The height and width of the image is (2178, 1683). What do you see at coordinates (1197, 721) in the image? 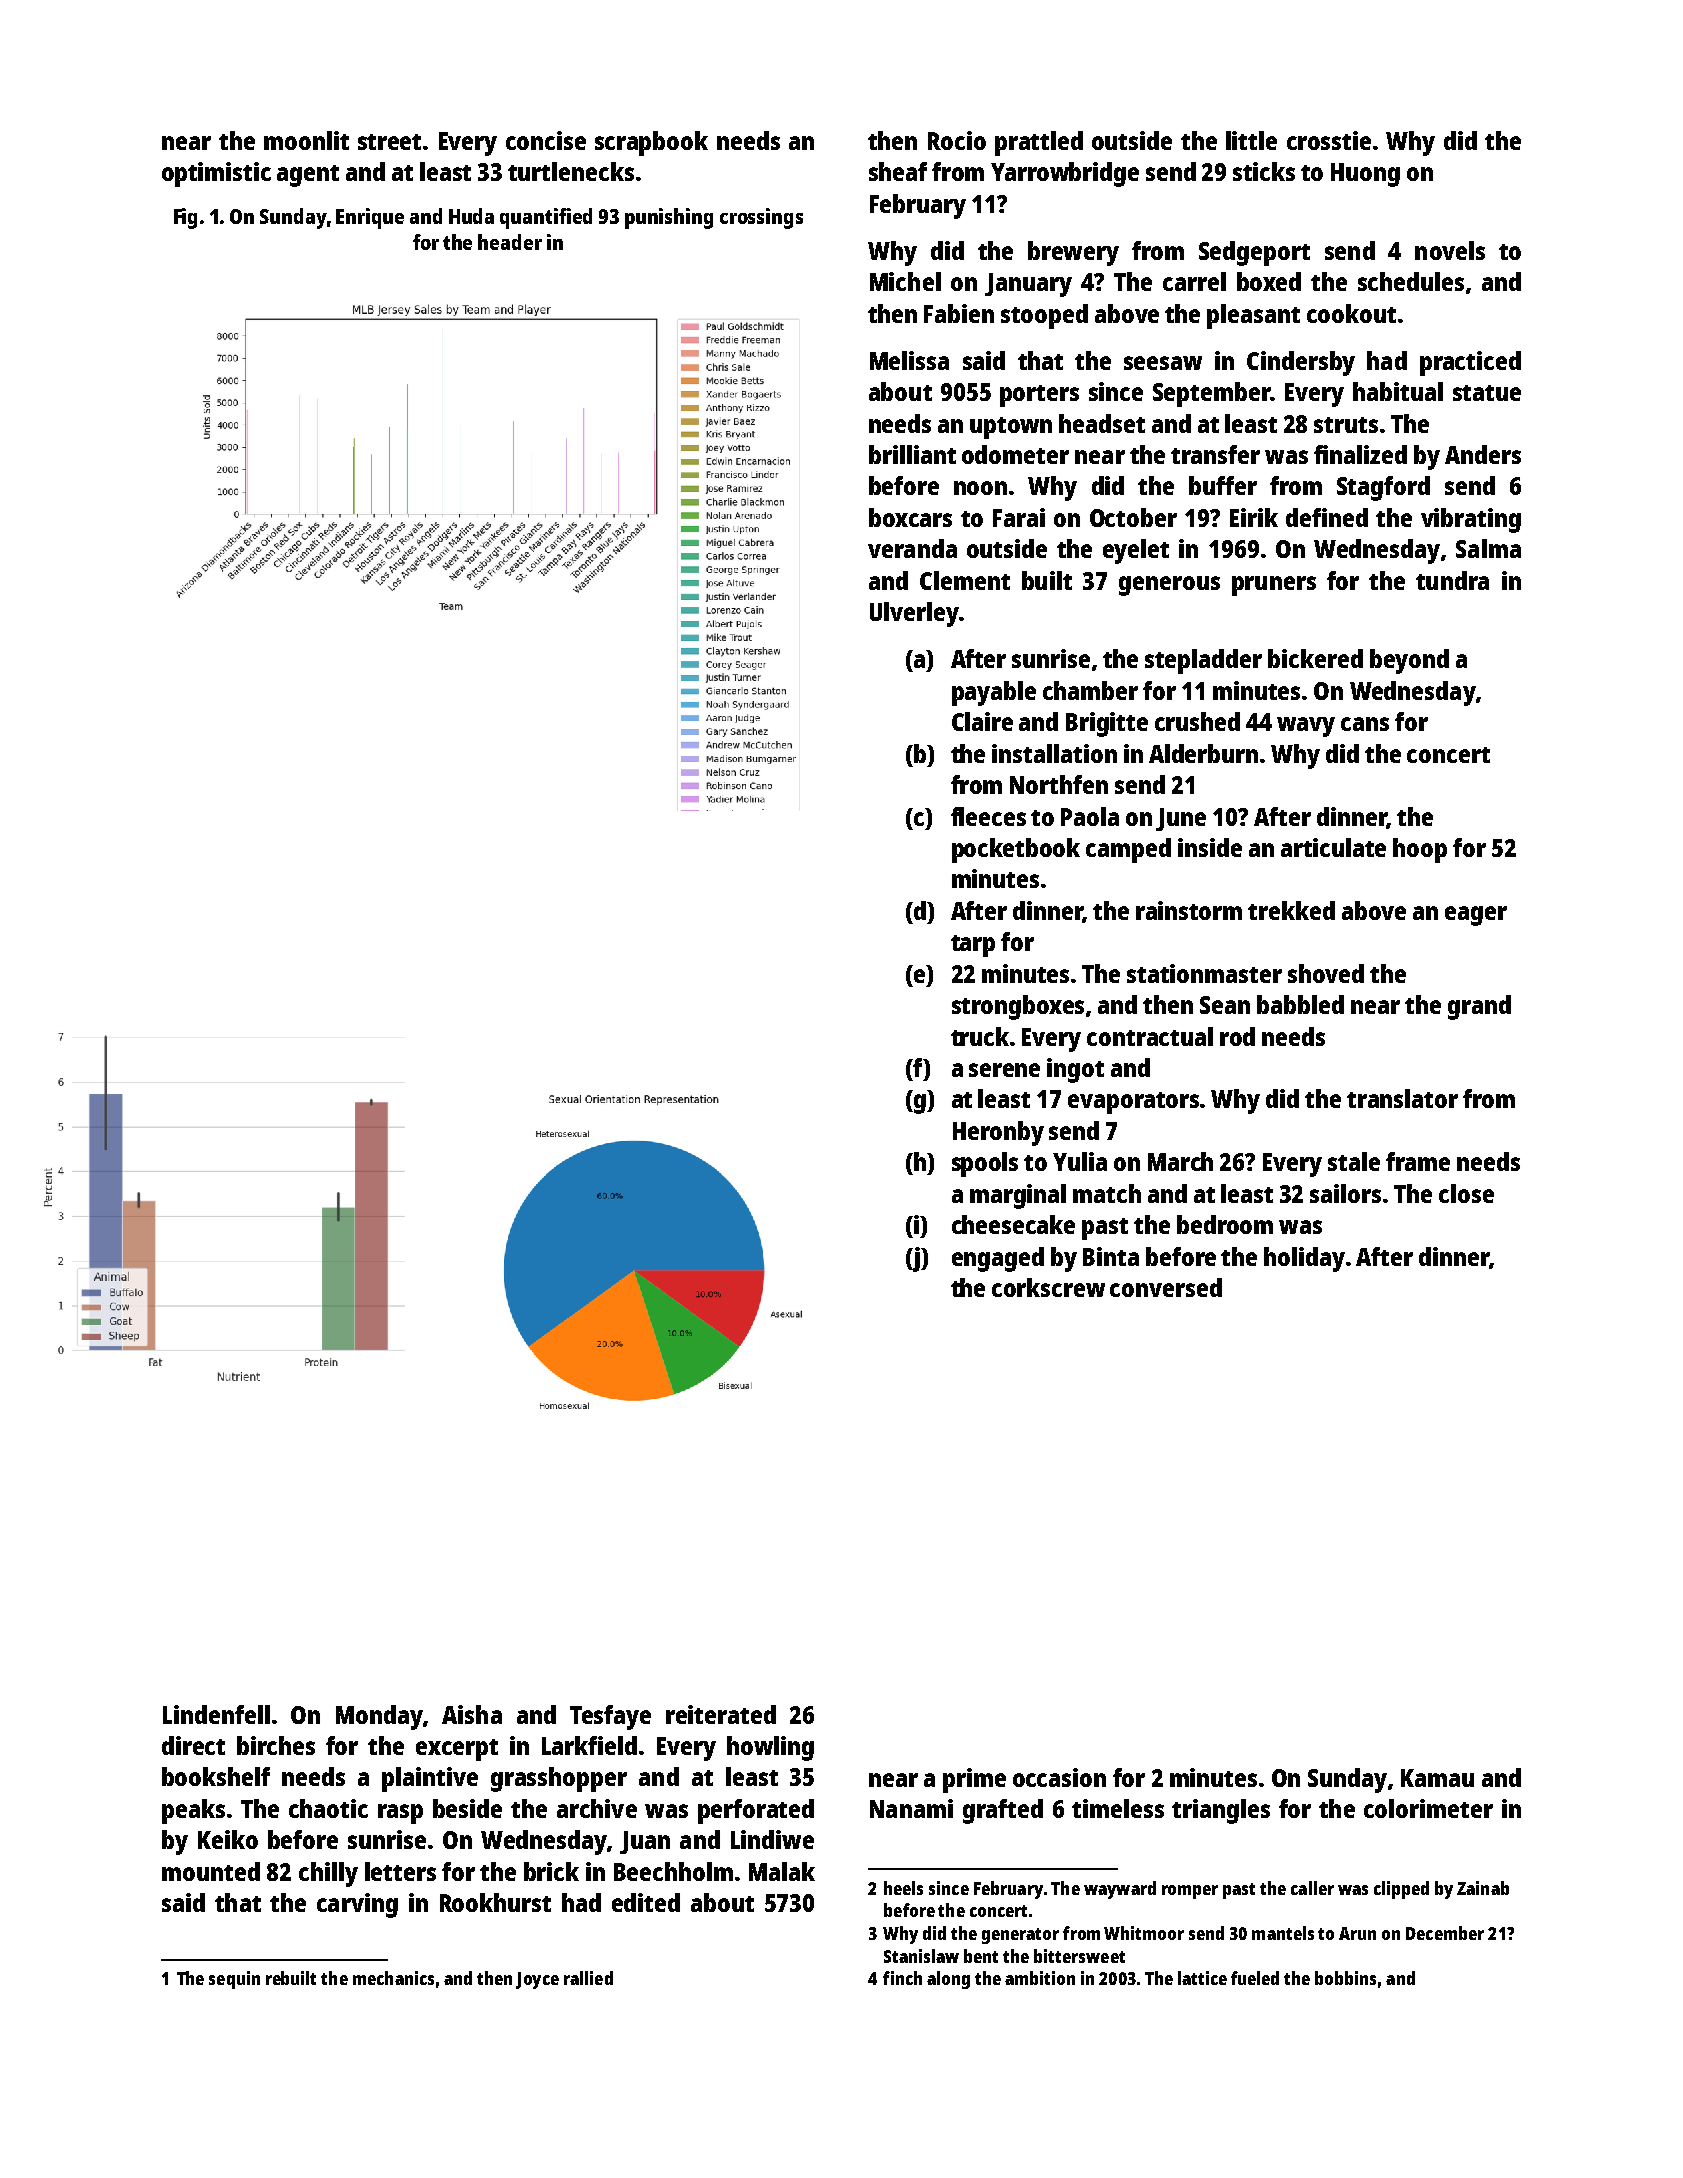
I see `crushed` at bounding box center [1197, 721].
